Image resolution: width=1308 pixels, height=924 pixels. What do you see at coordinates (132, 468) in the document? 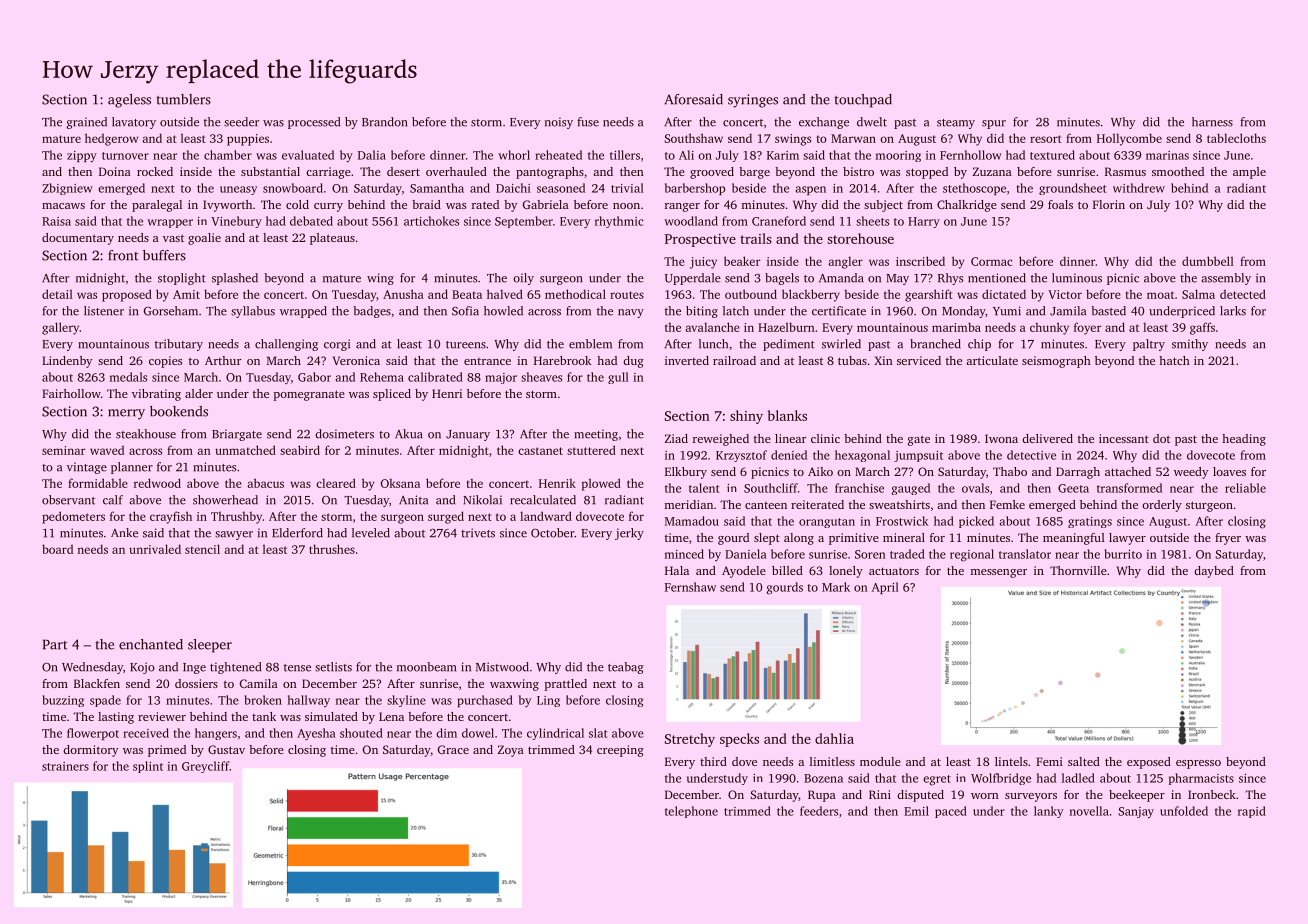
I see `planner` at bounding box center [132, 468].
